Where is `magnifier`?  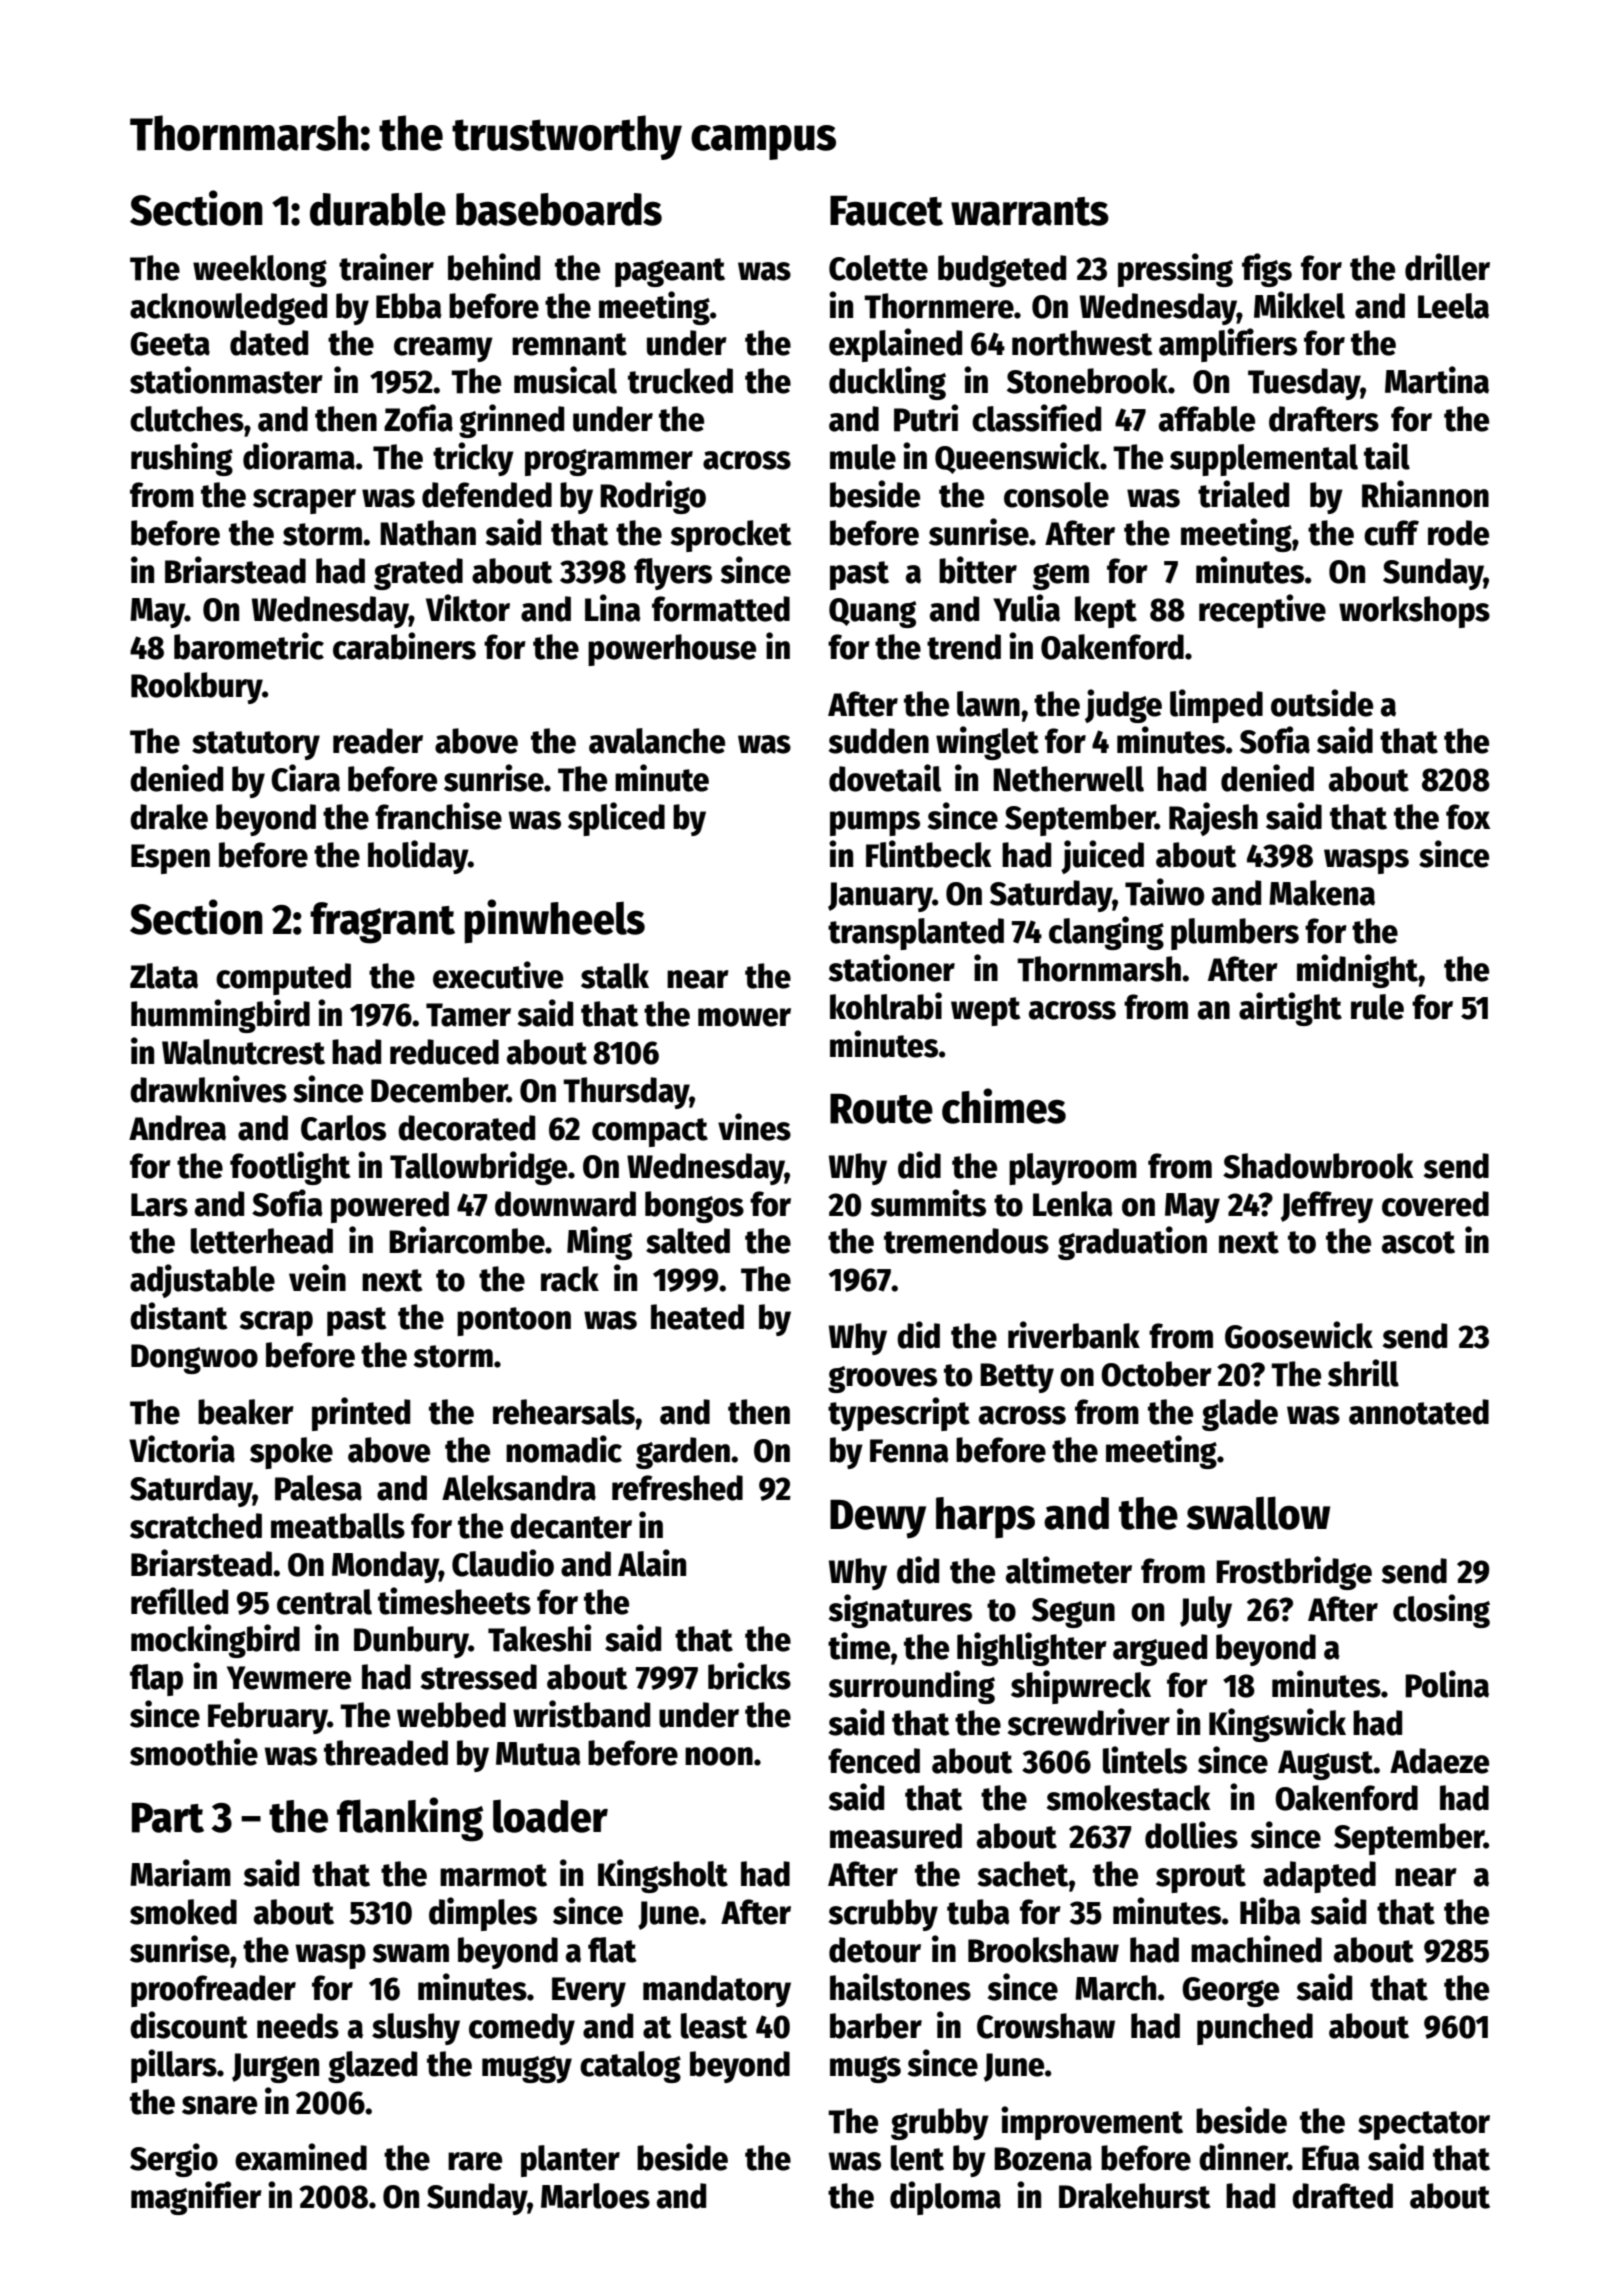 magnifier is located at coordinates (196, 2198).
